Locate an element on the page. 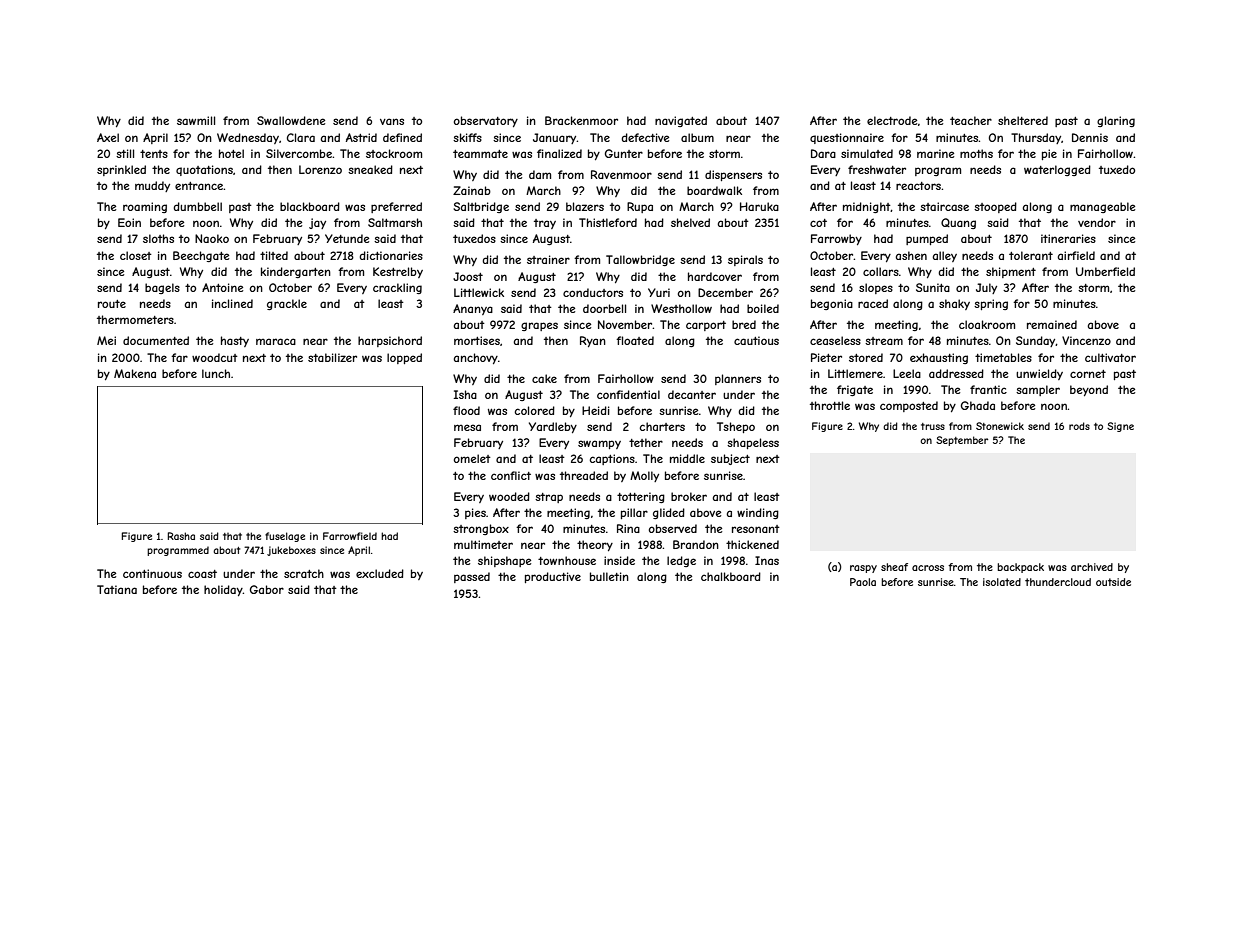  Eoin is located at coordinates (129, 222).
